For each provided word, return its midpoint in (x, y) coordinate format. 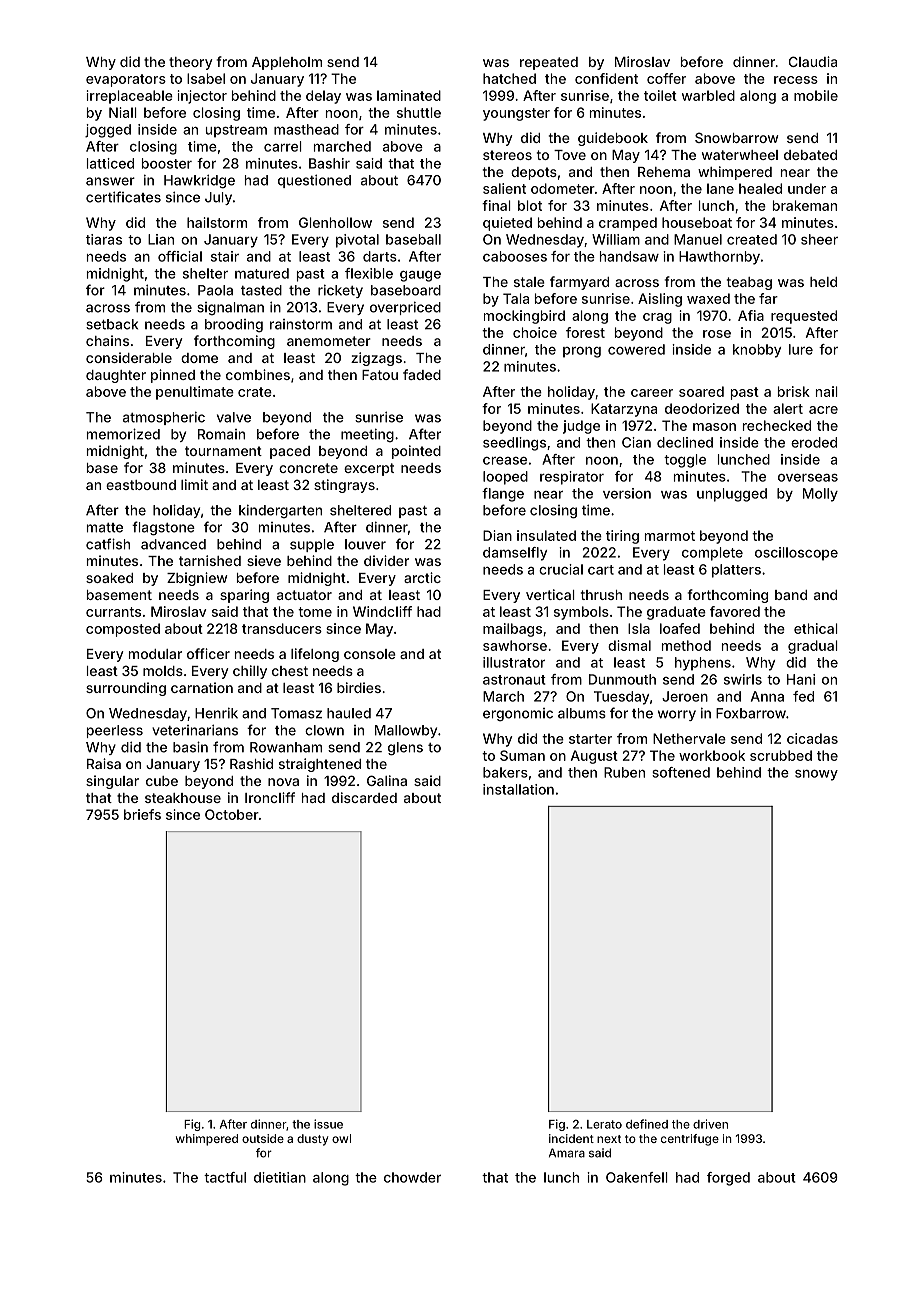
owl (341, 1138)
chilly (250, 672)
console (370, 654)
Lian (161, 239)
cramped (628, 224)
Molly (820, 495)
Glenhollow (335, 222)
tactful (225, 1177)
